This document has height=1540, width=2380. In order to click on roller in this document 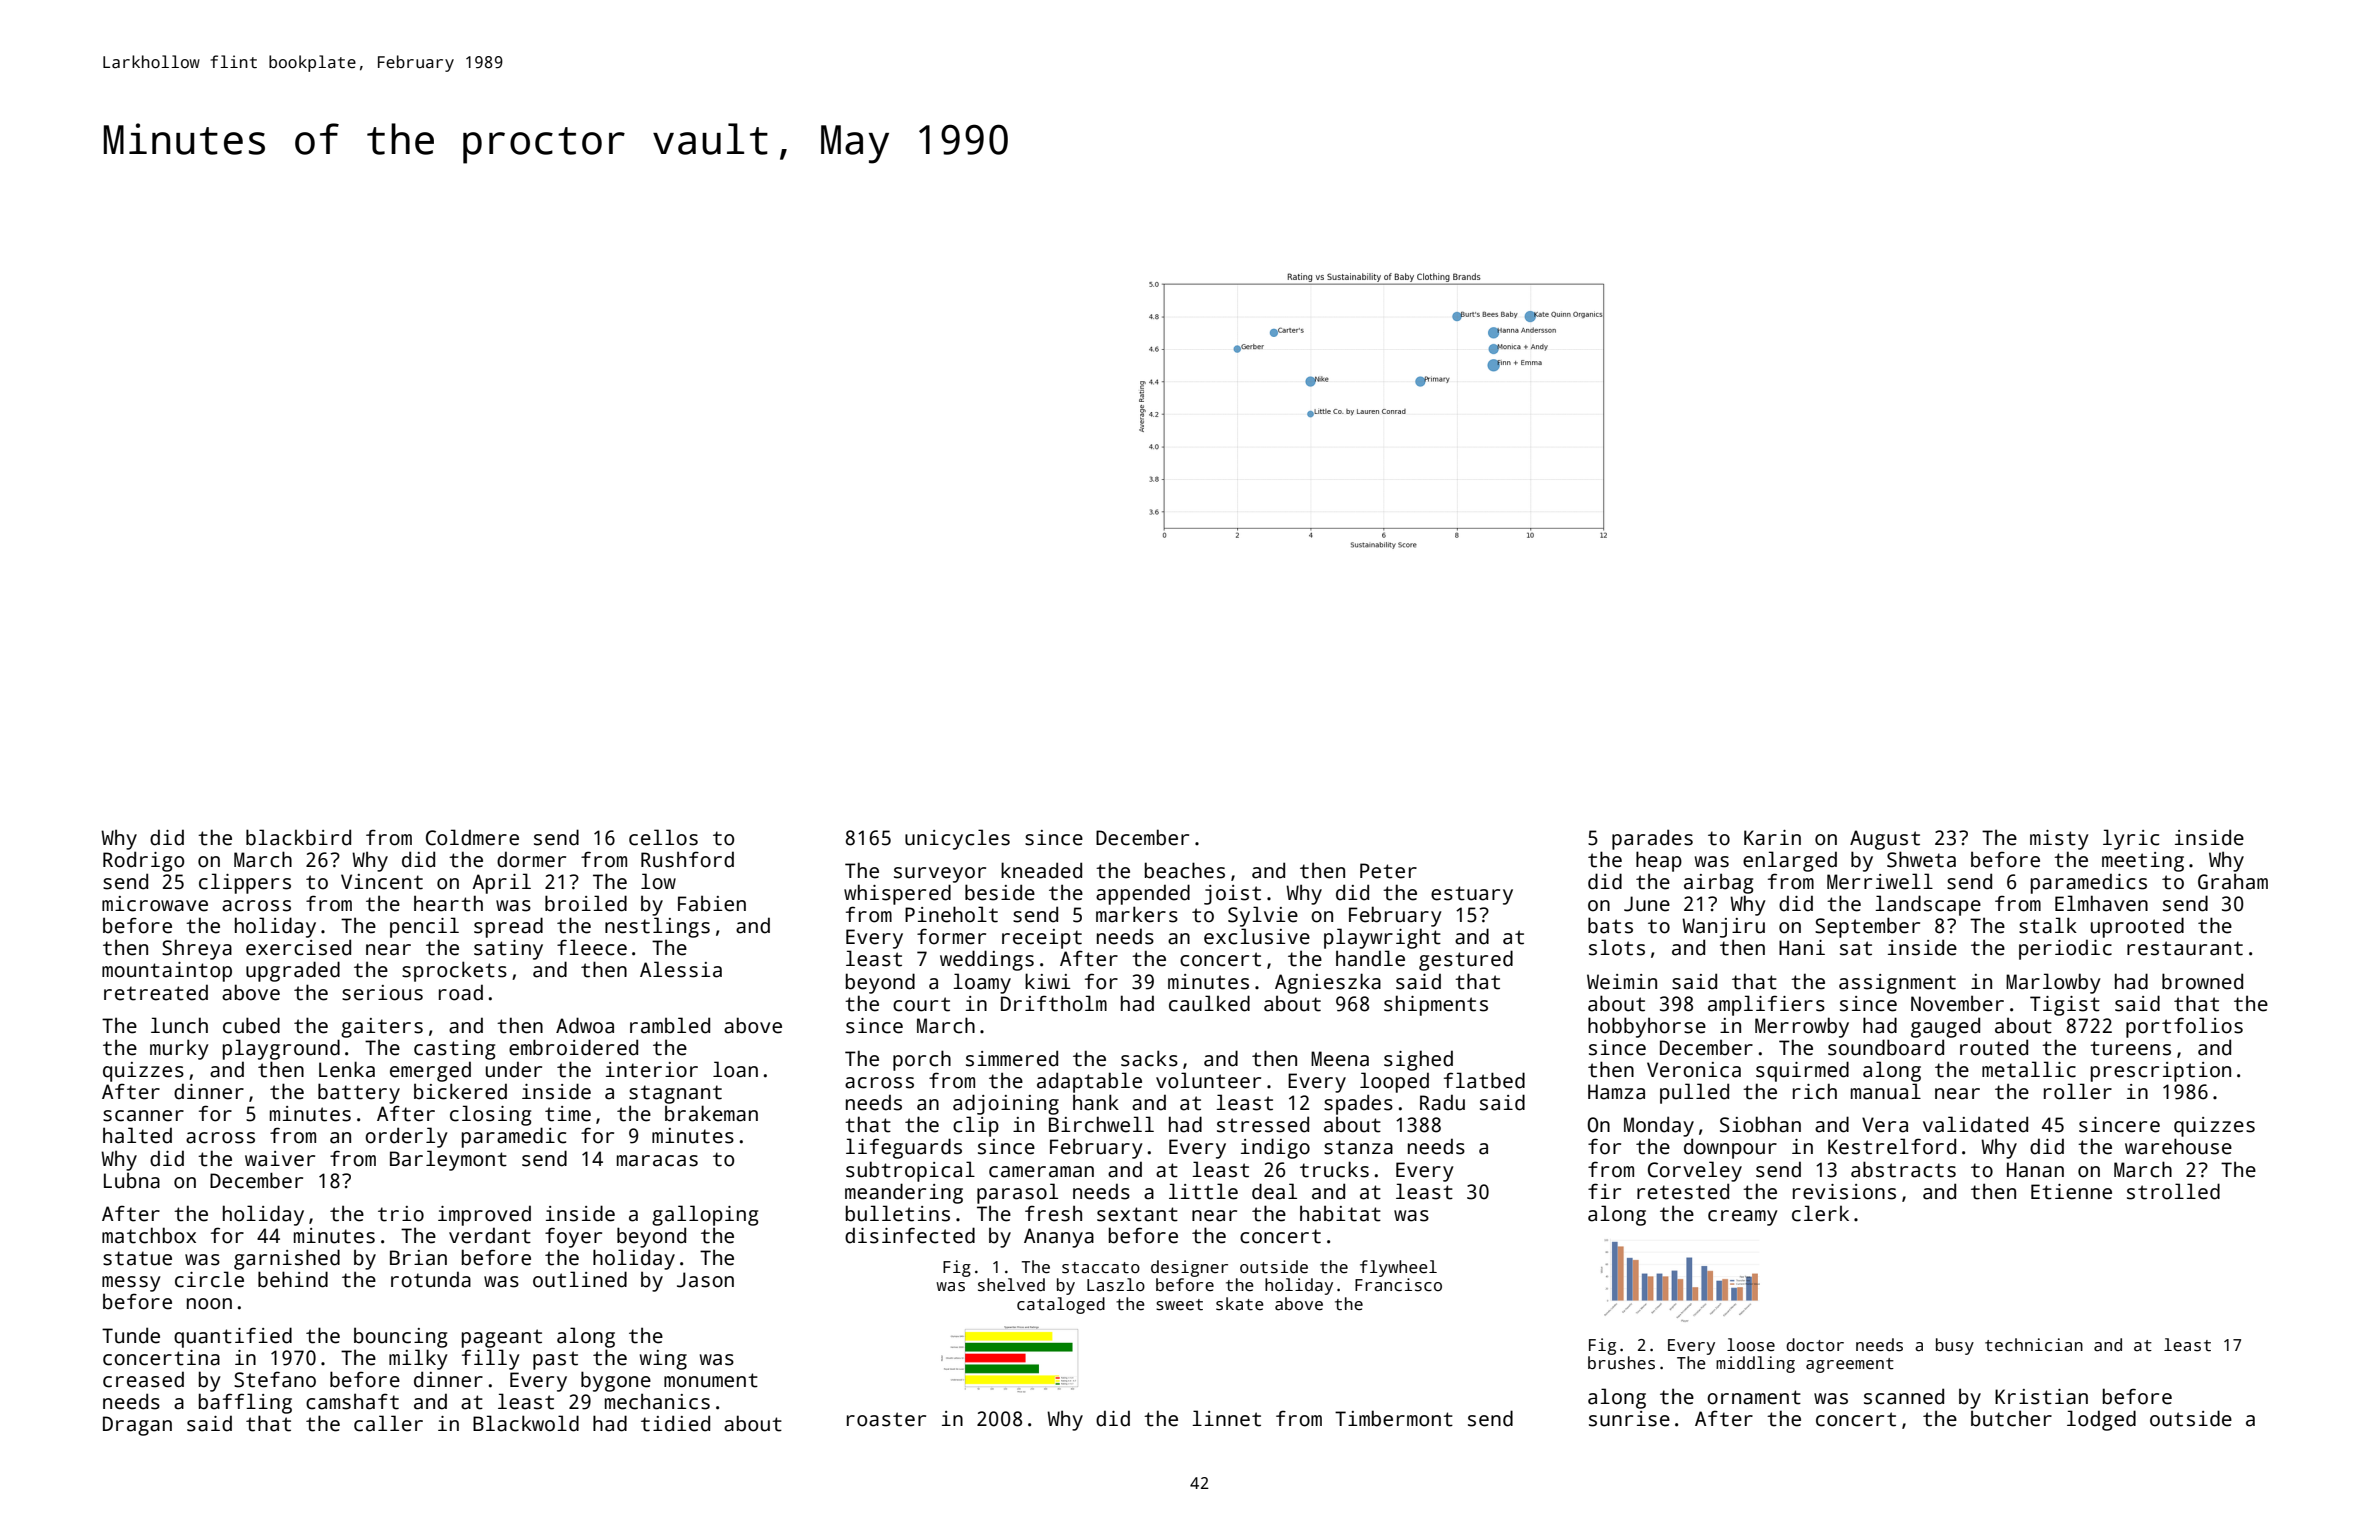, I will do `click(2078, 1091)`.
